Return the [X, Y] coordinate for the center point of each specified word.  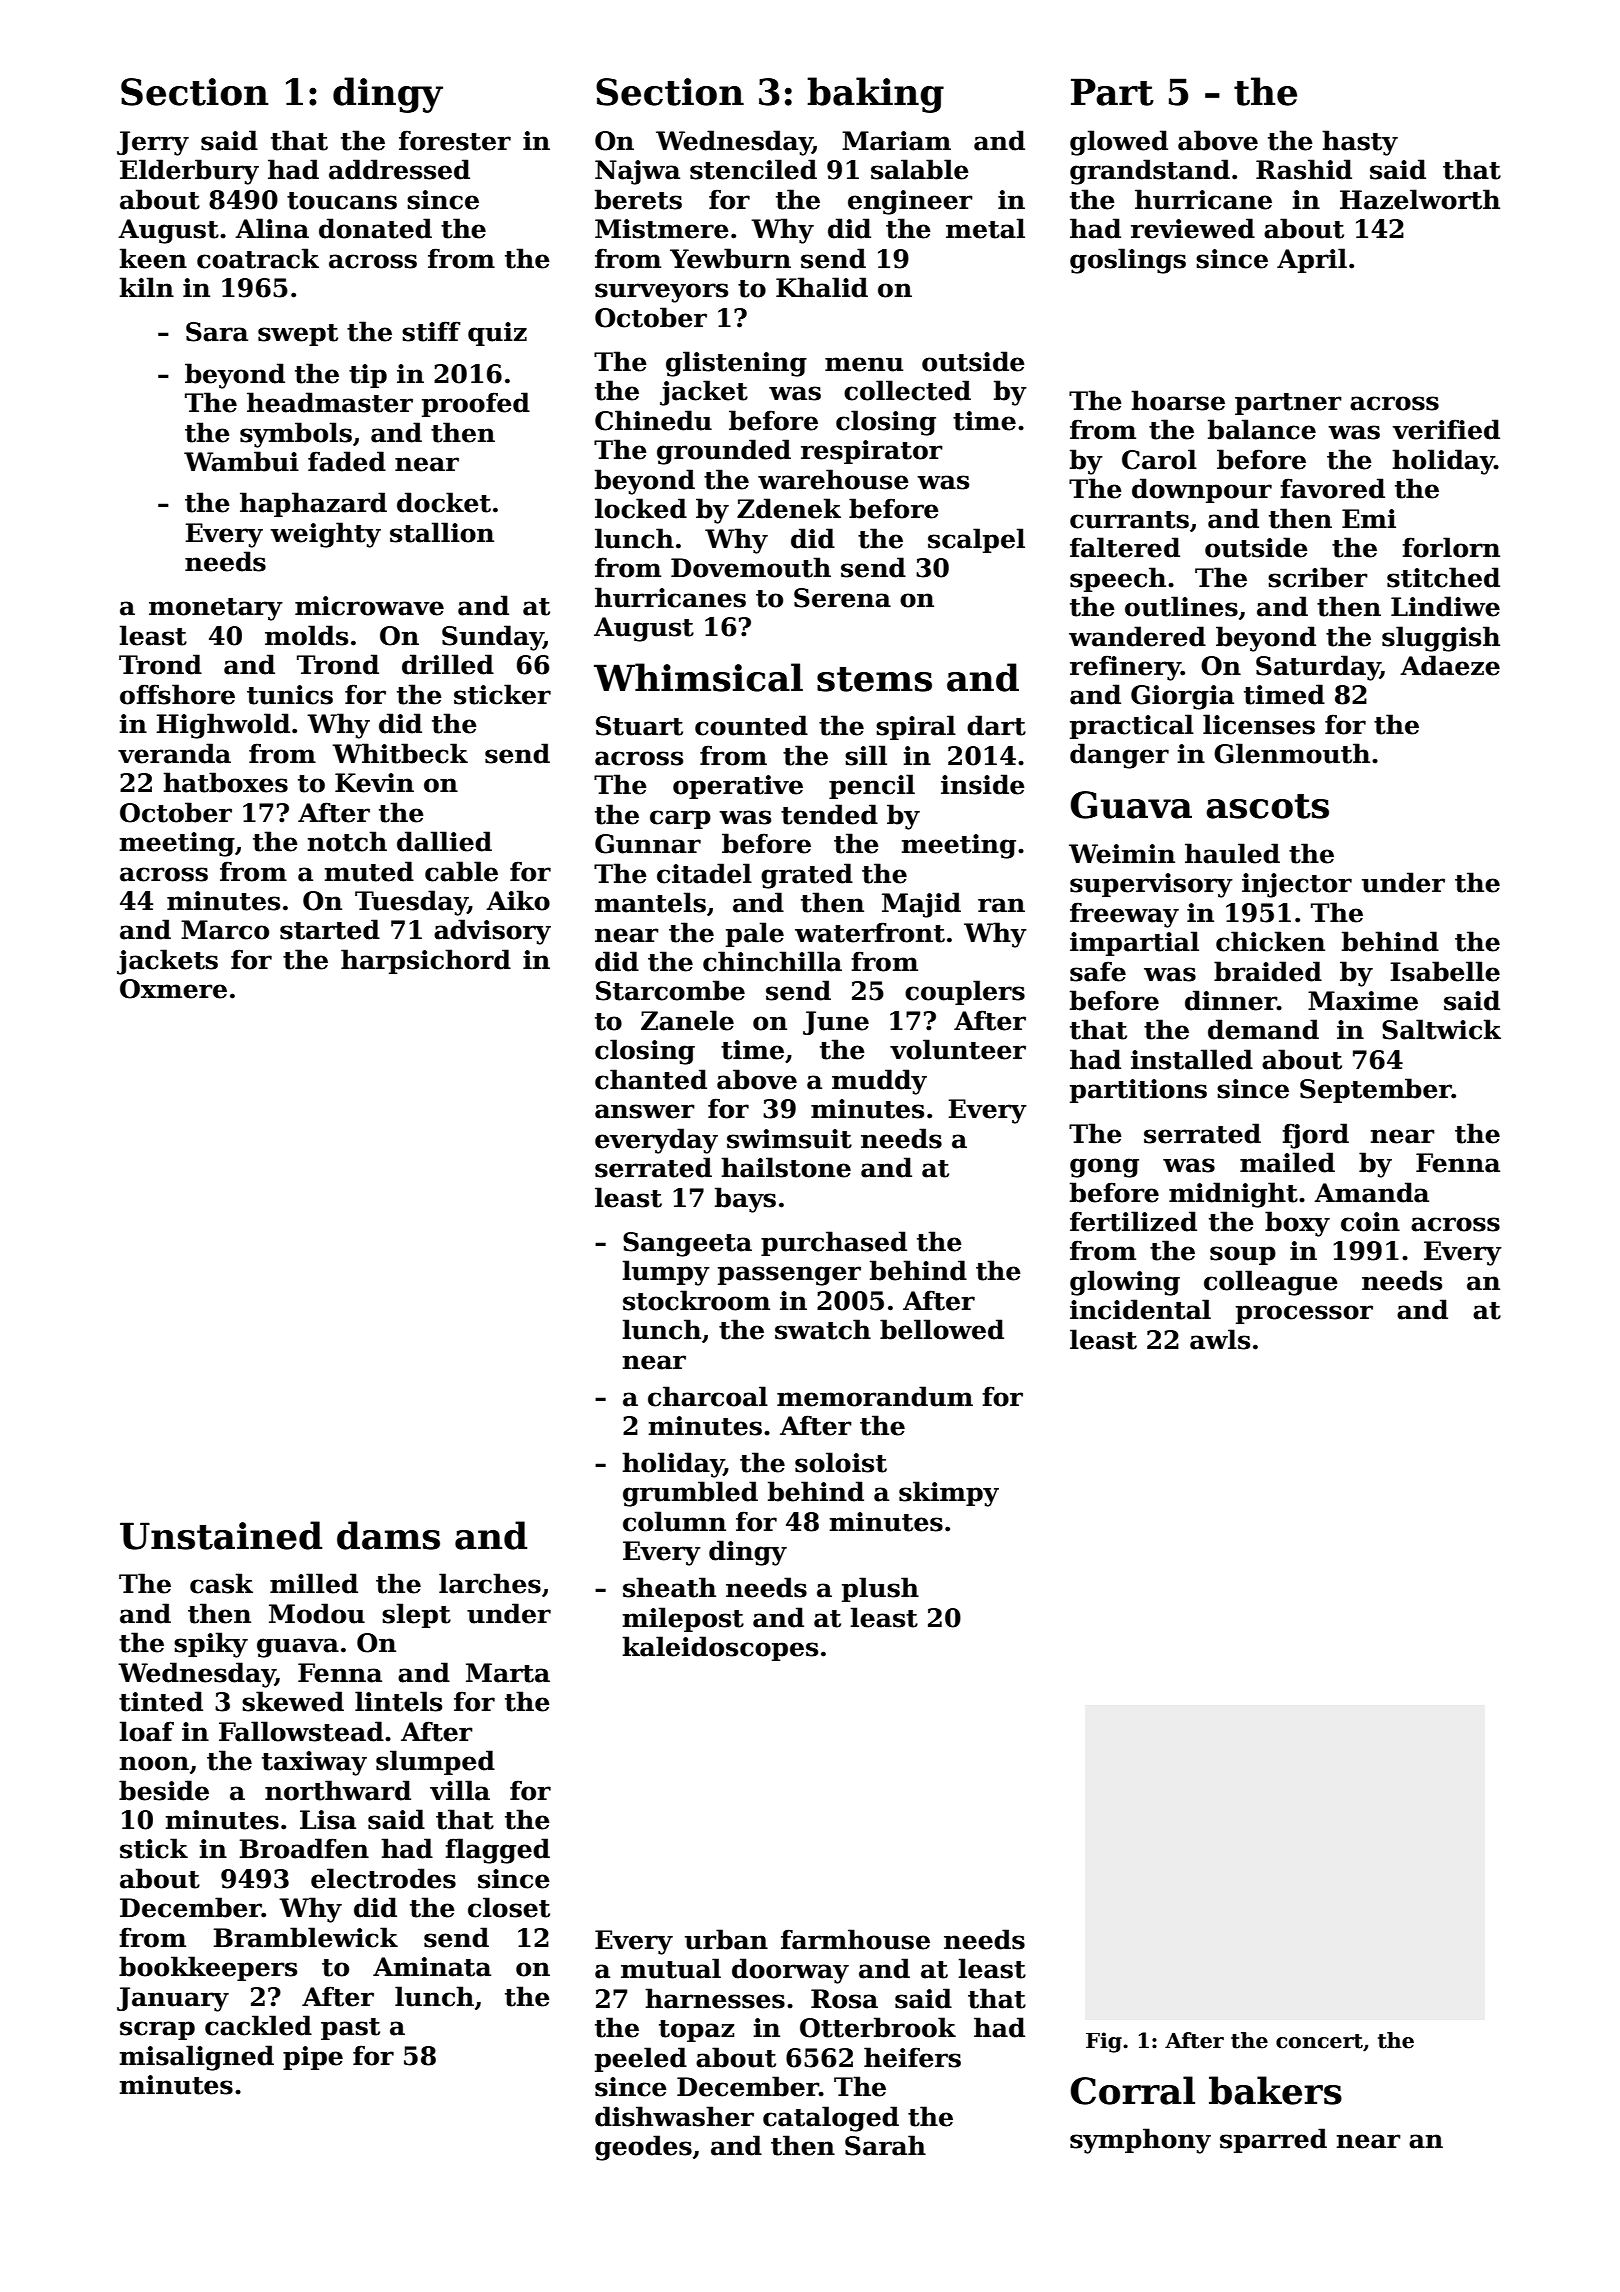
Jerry [153, 143]
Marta [508, 1673]
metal [985, 228]
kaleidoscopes [720, 1648]
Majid [921, 905]
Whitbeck [400, 753]
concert [1319, 2041]
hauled [1232, 853]
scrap [157, 2030]
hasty [1360, 143]
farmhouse [855, 1939]
